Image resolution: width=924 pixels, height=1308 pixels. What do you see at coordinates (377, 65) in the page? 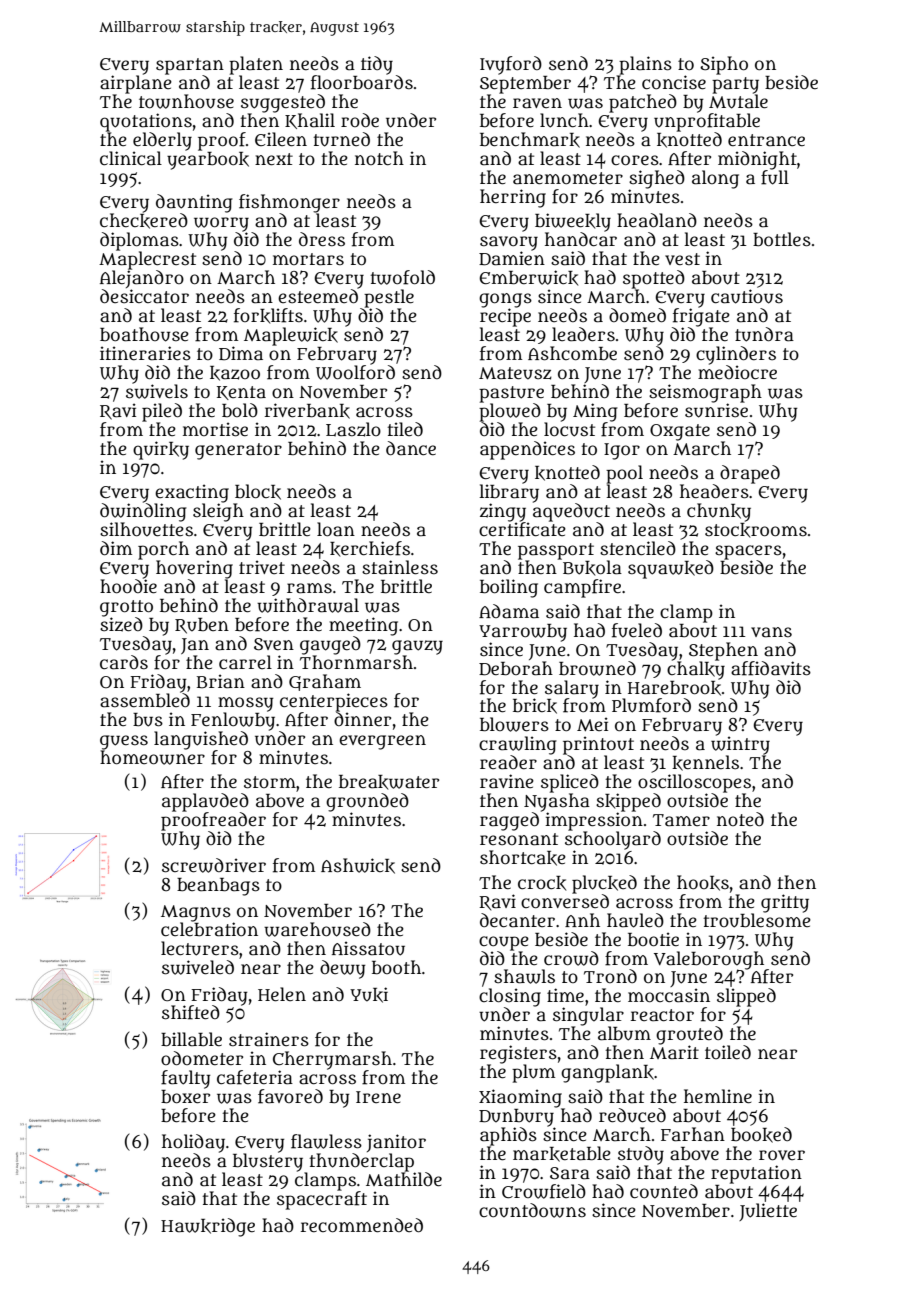
I see `tidy` at bounding box center [377, 65].
